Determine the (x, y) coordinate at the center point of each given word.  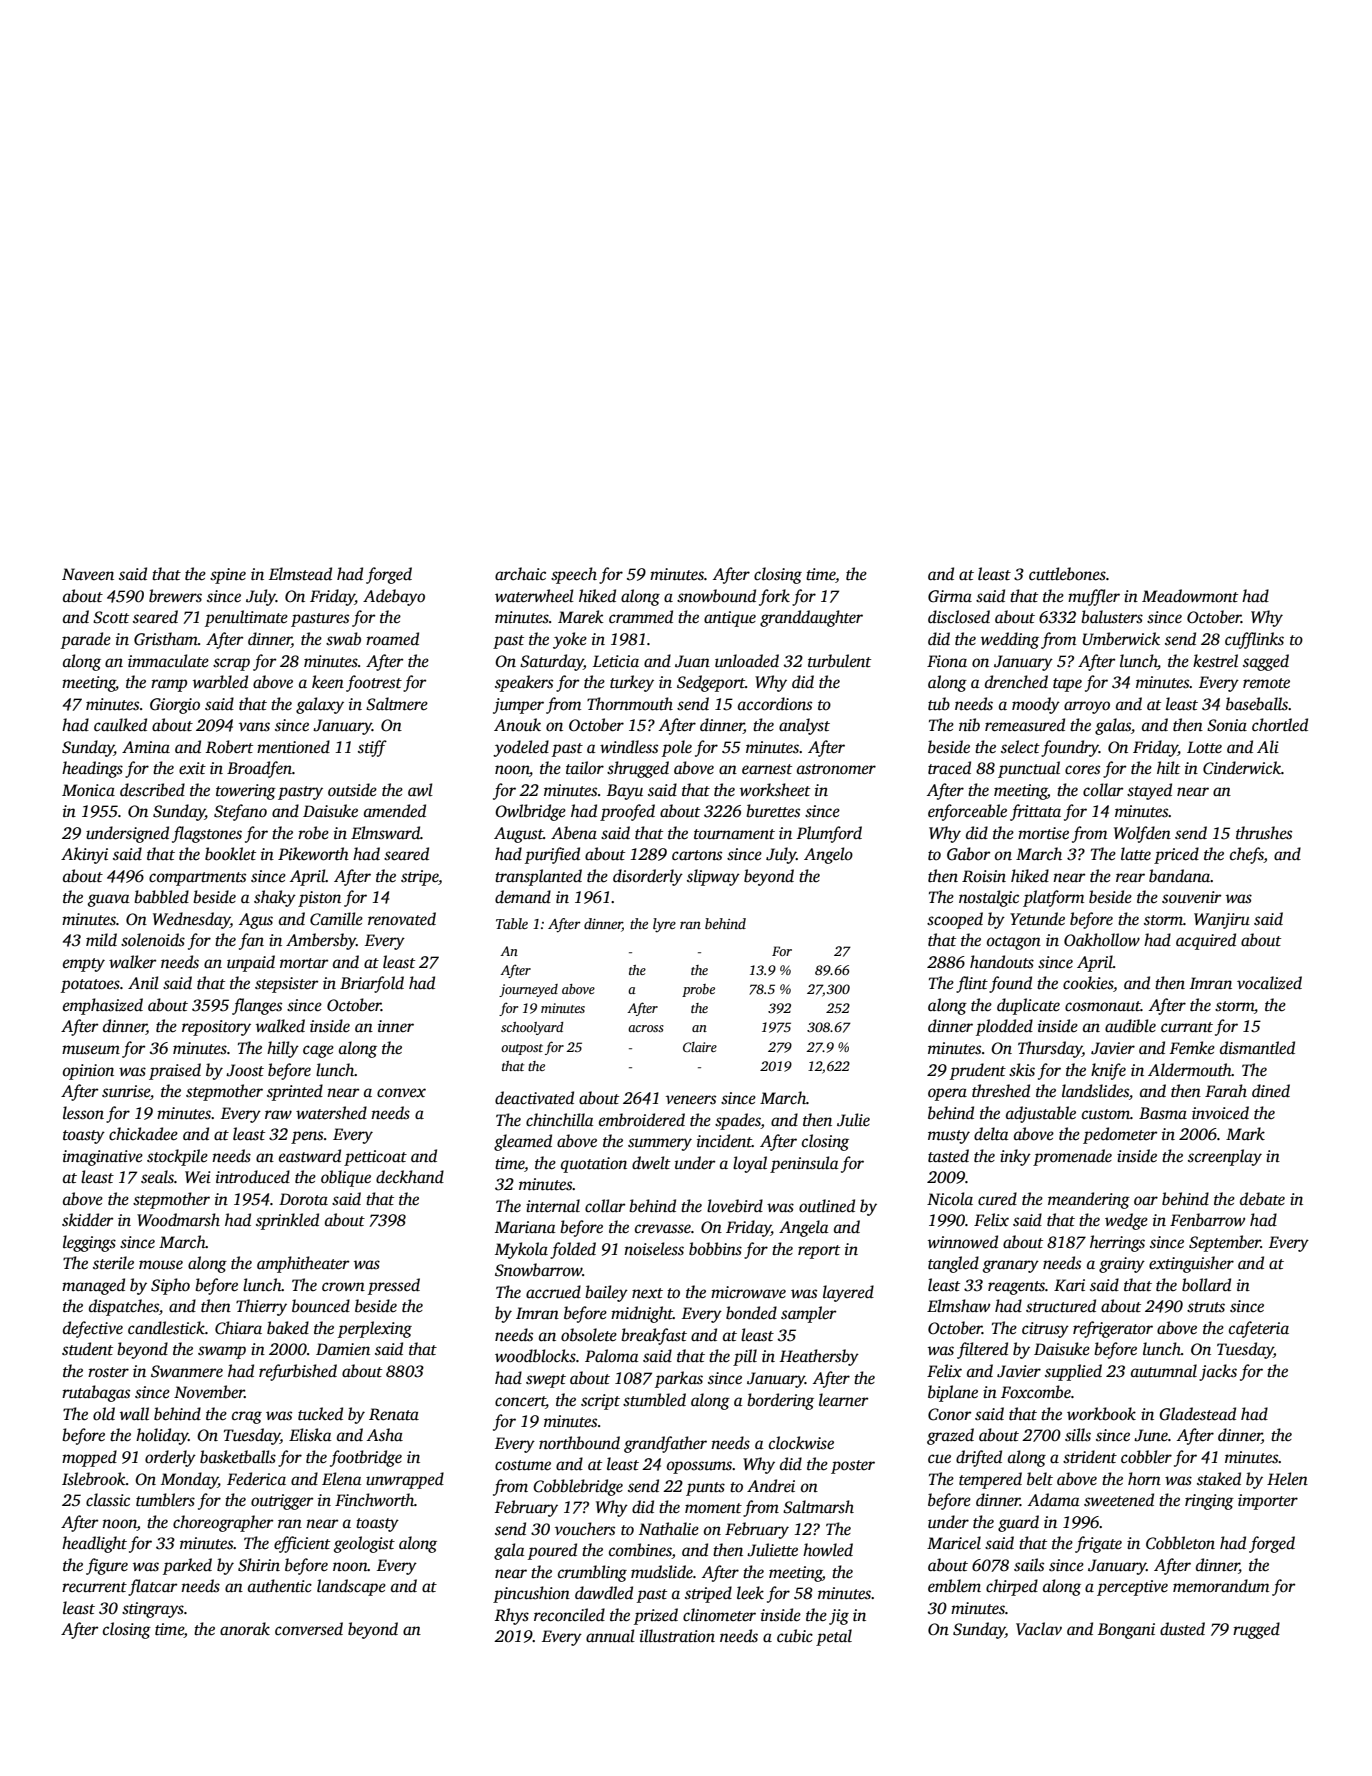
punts (705, 1489)
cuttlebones (1067, 574)
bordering (780, 1401)
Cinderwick (1242, 768)
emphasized (103, 1006)
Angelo (828, 855)
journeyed (528, 990)
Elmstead (300, 574)
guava (108, 900)
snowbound (716, 596)
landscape (351, 1587)
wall (134, 1413)
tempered (990, 1480)
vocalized (1269, 983)
